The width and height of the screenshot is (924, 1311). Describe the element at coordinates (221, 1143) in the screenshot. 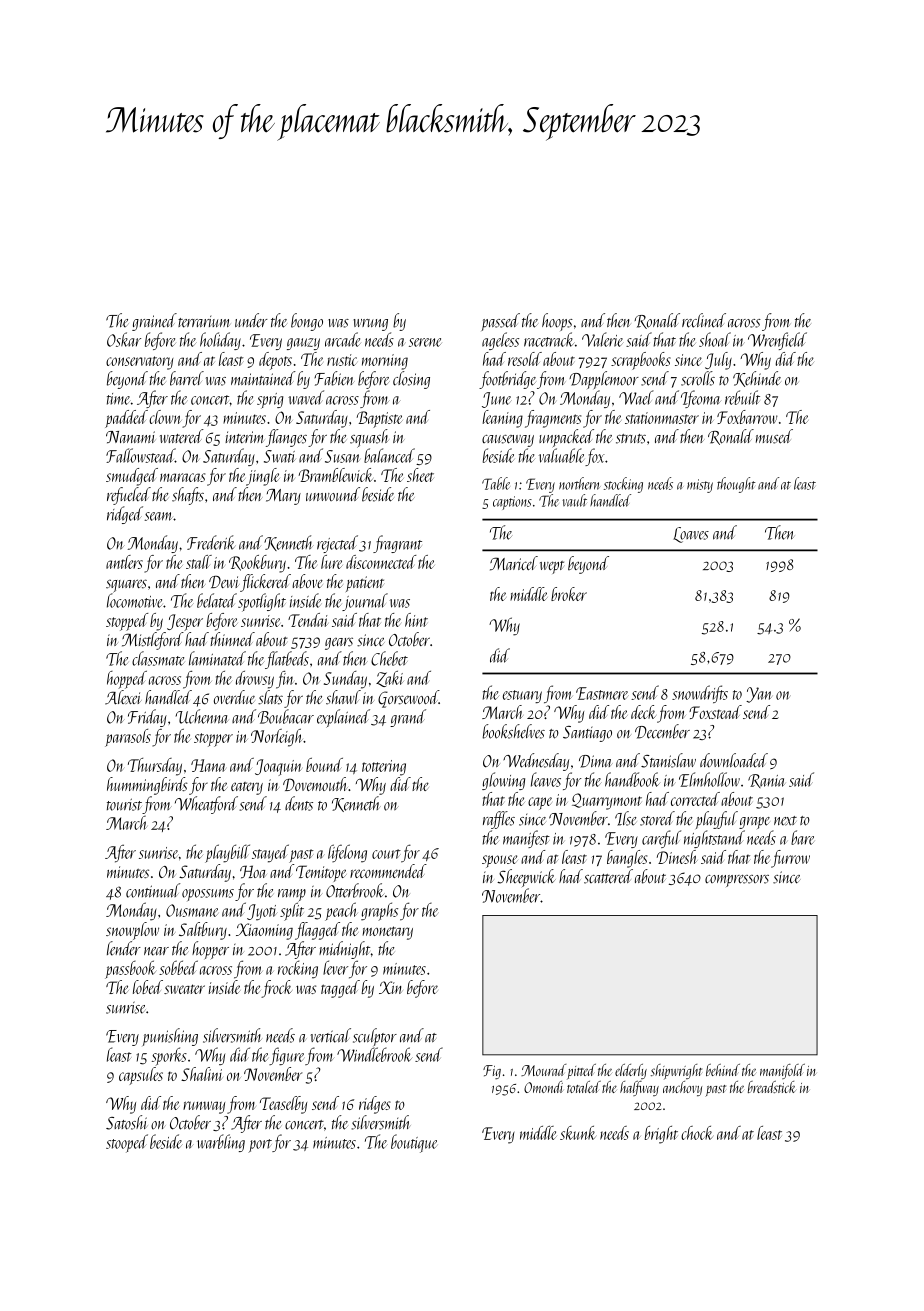

I see `warbling` at that location.
